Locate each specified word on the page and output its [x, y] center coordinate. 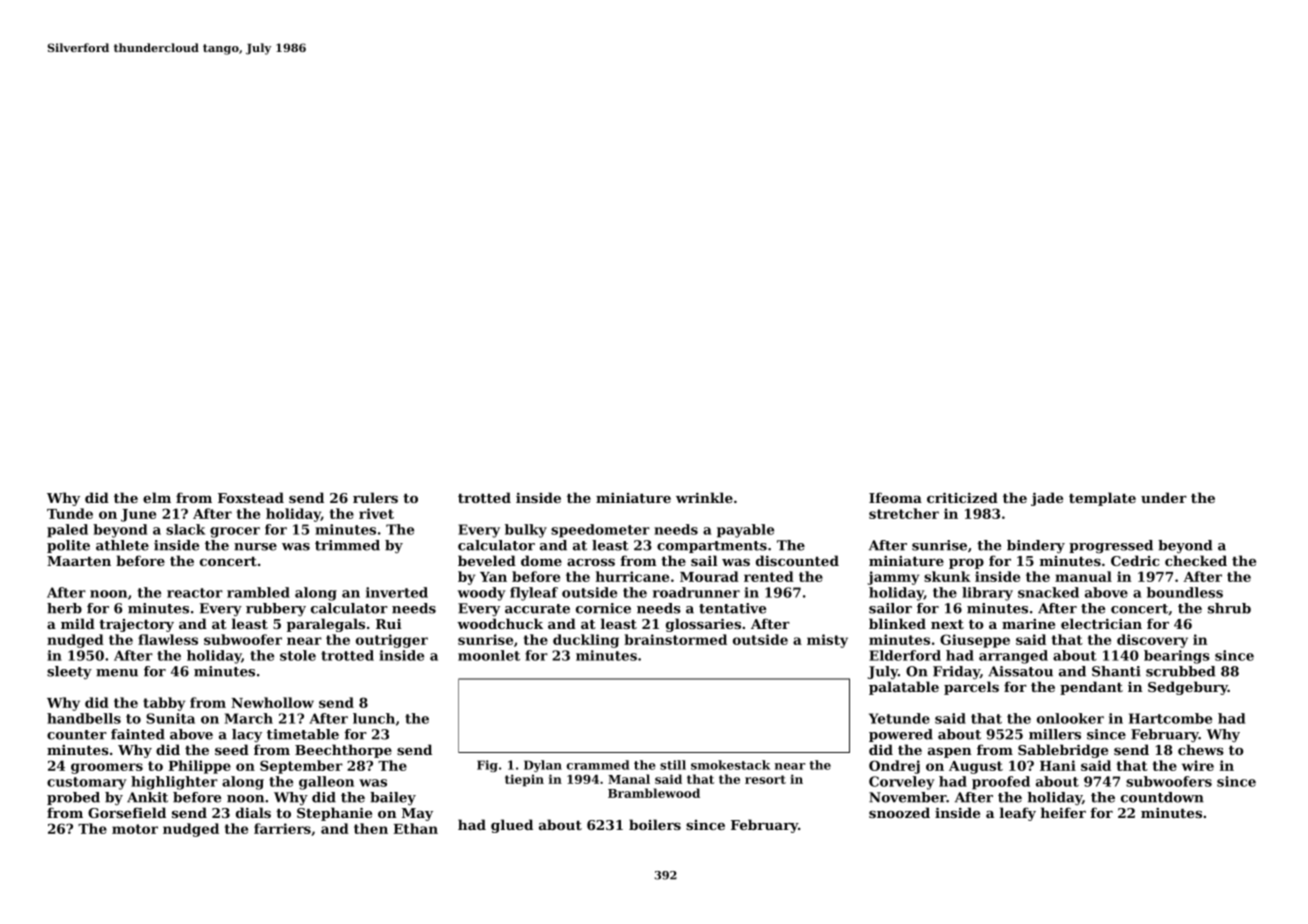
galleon [326, 783]
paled [67, 531]
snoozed [899, 812]
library [987, 594]
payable [745, 531]
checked [1196, 560]
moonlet [489, 655]
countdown [1162, 797]
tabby [164, 704]
